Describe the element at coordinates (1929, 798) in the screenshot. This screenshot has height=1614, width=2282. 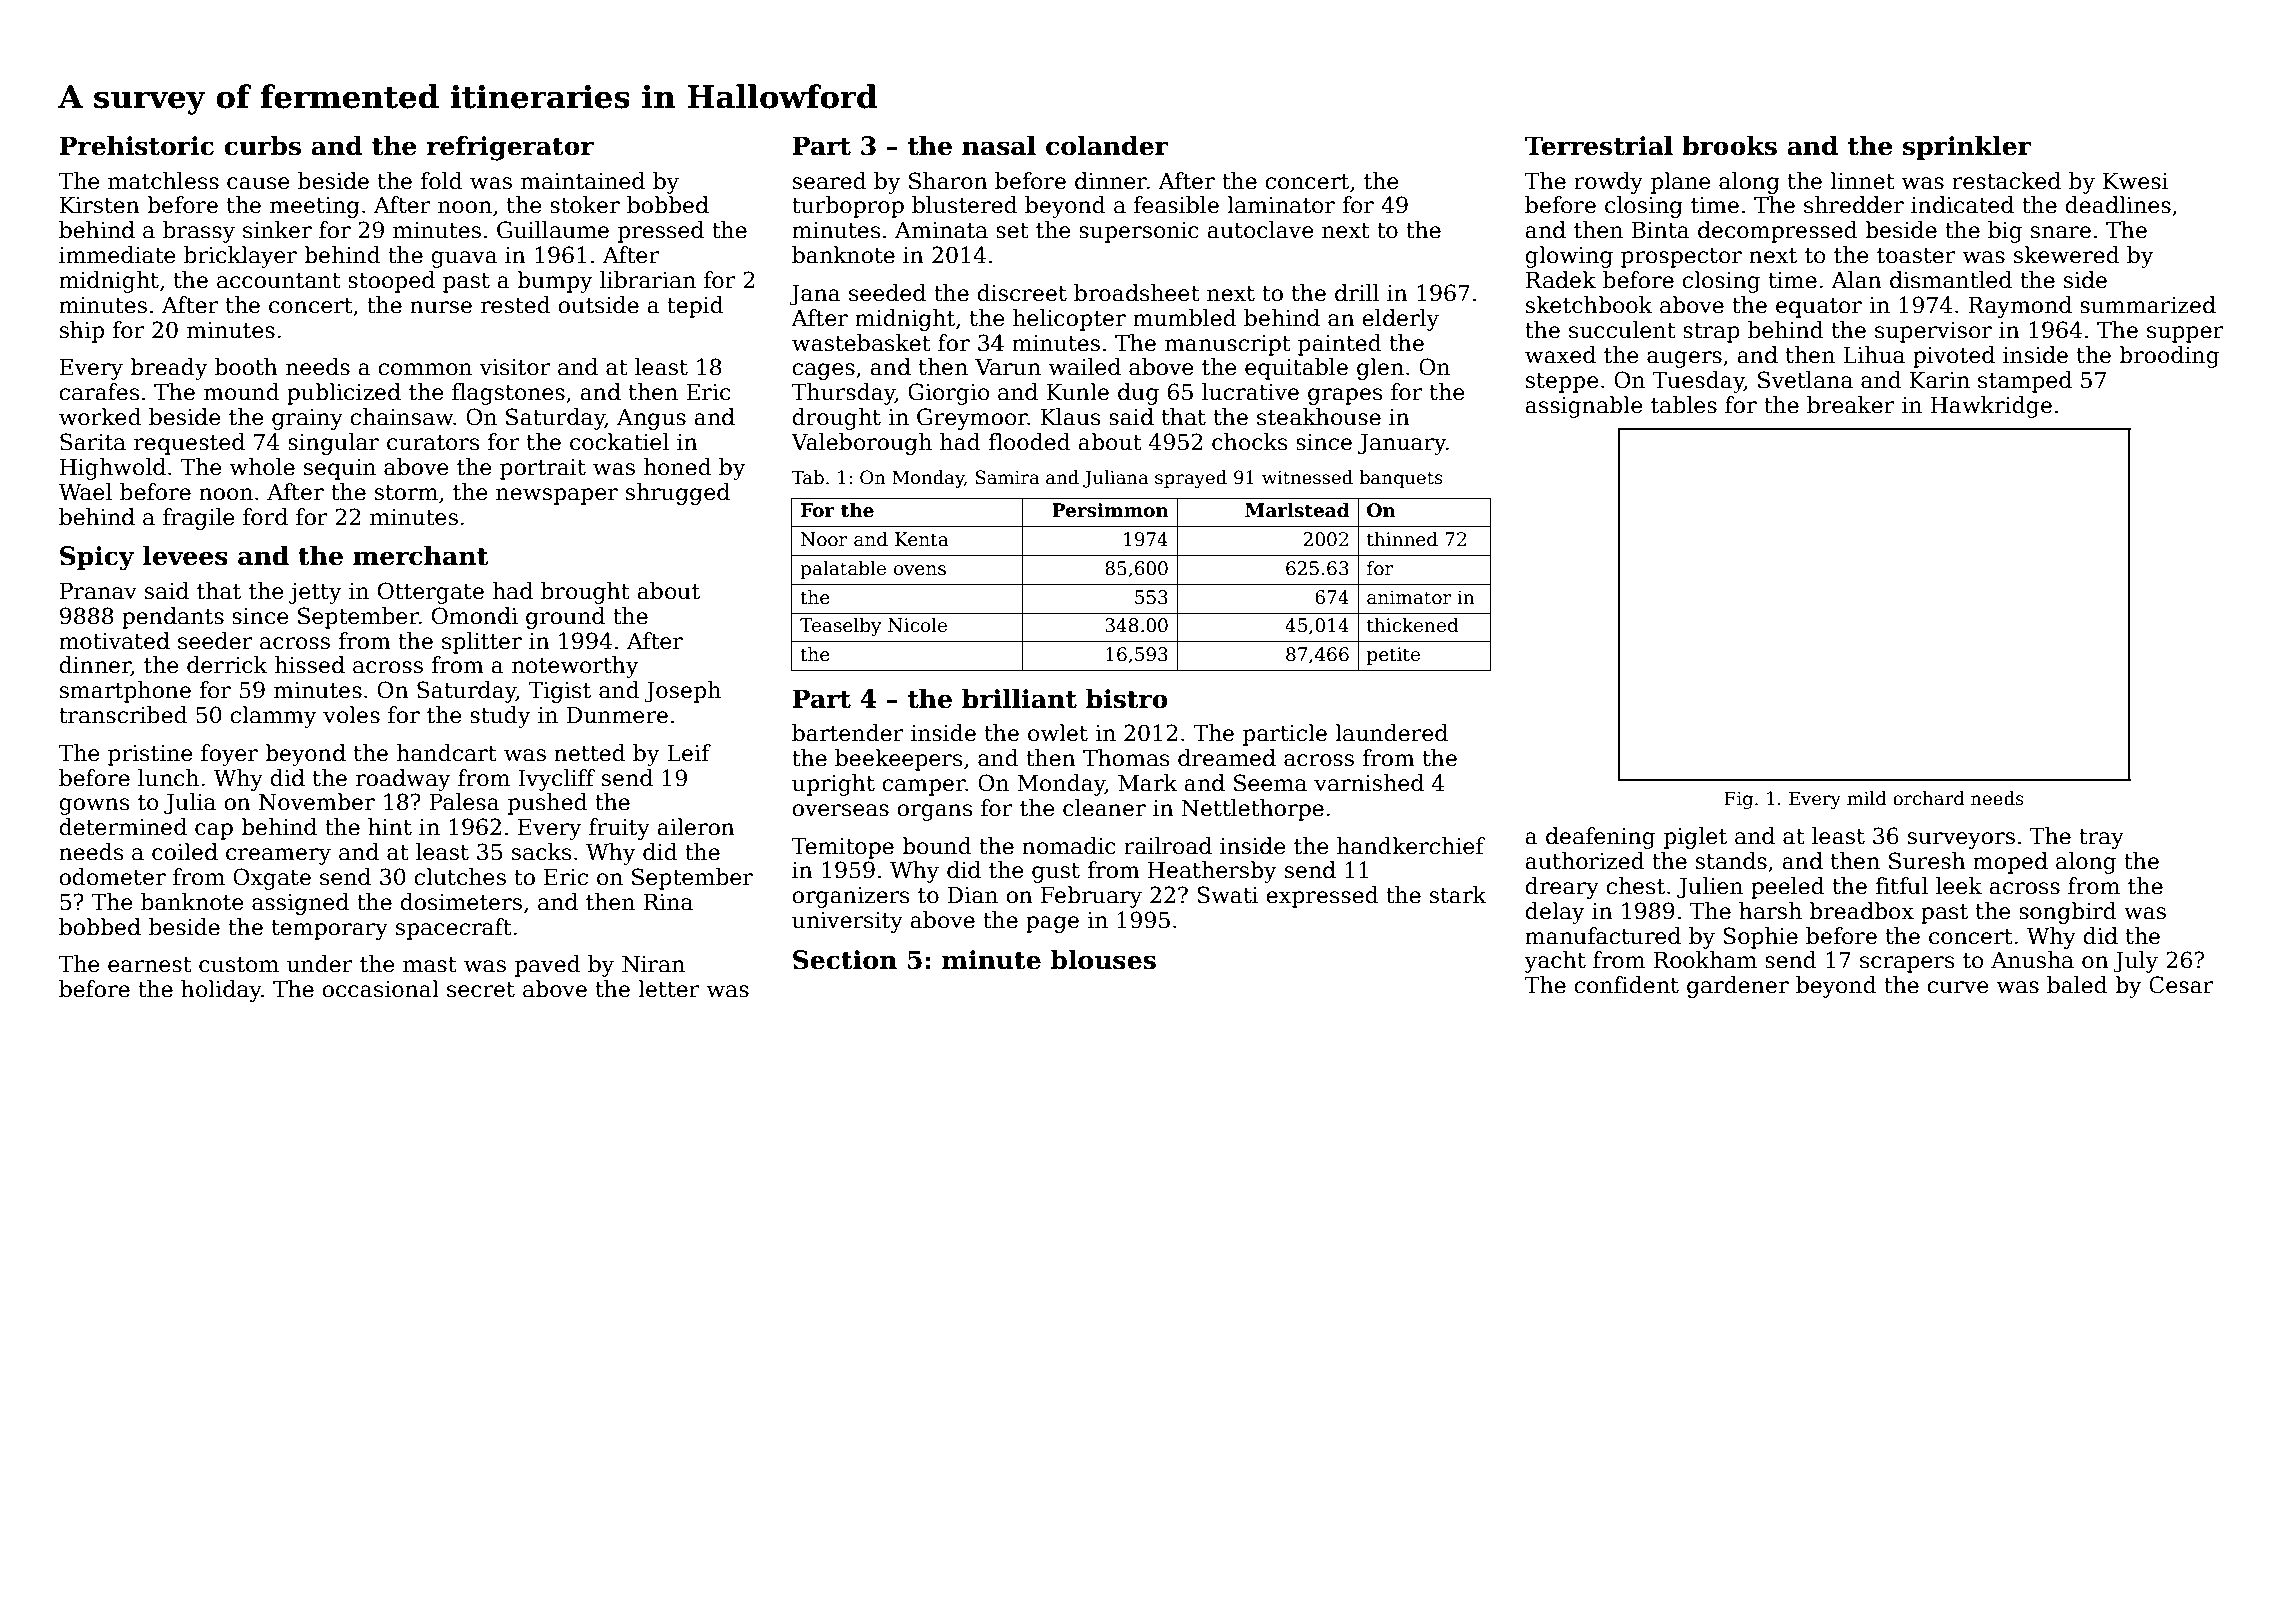
I see `orchard` at that location.
